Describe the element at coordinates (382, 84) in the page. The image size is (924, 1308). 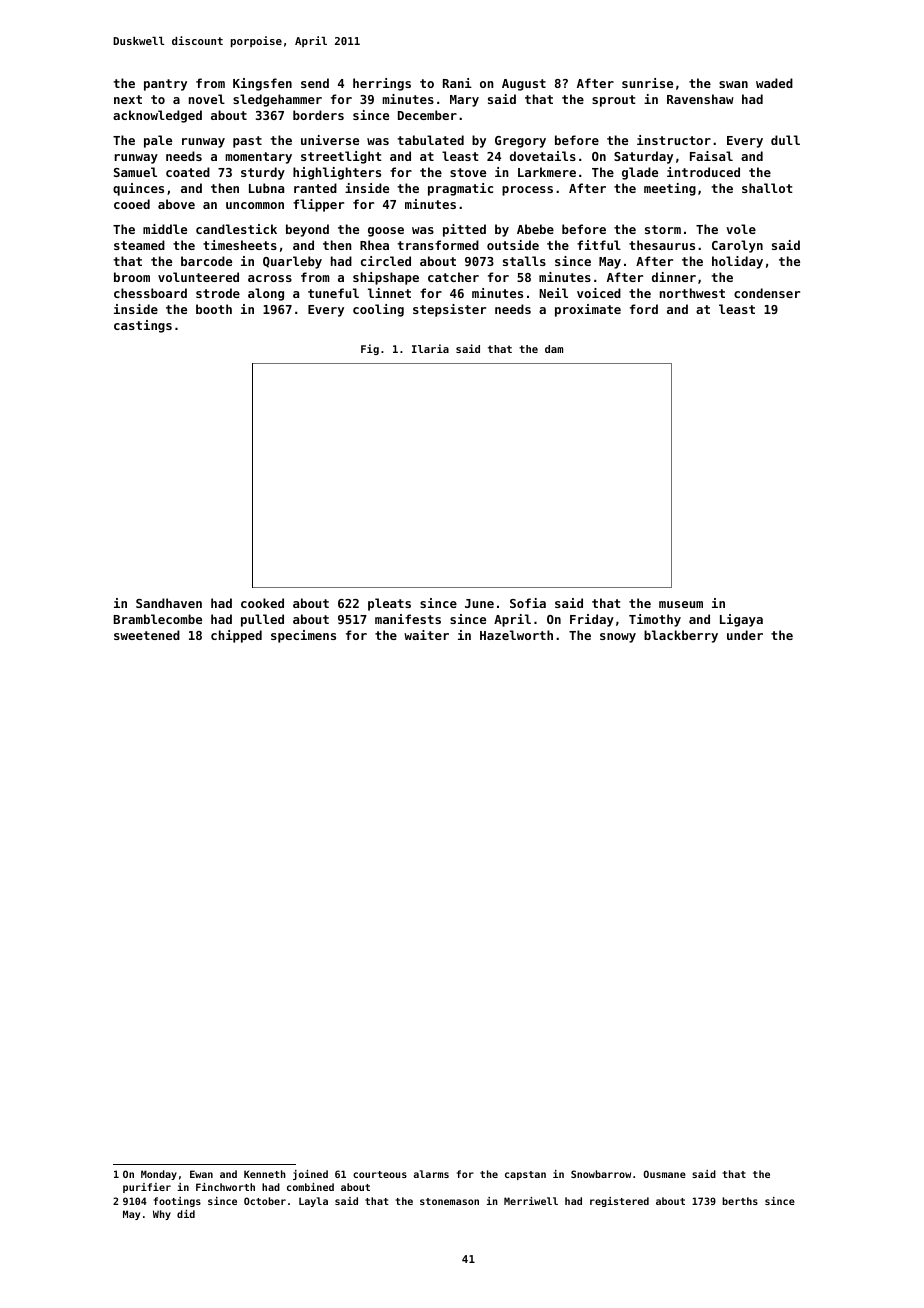
I see `herrings` at that location.
